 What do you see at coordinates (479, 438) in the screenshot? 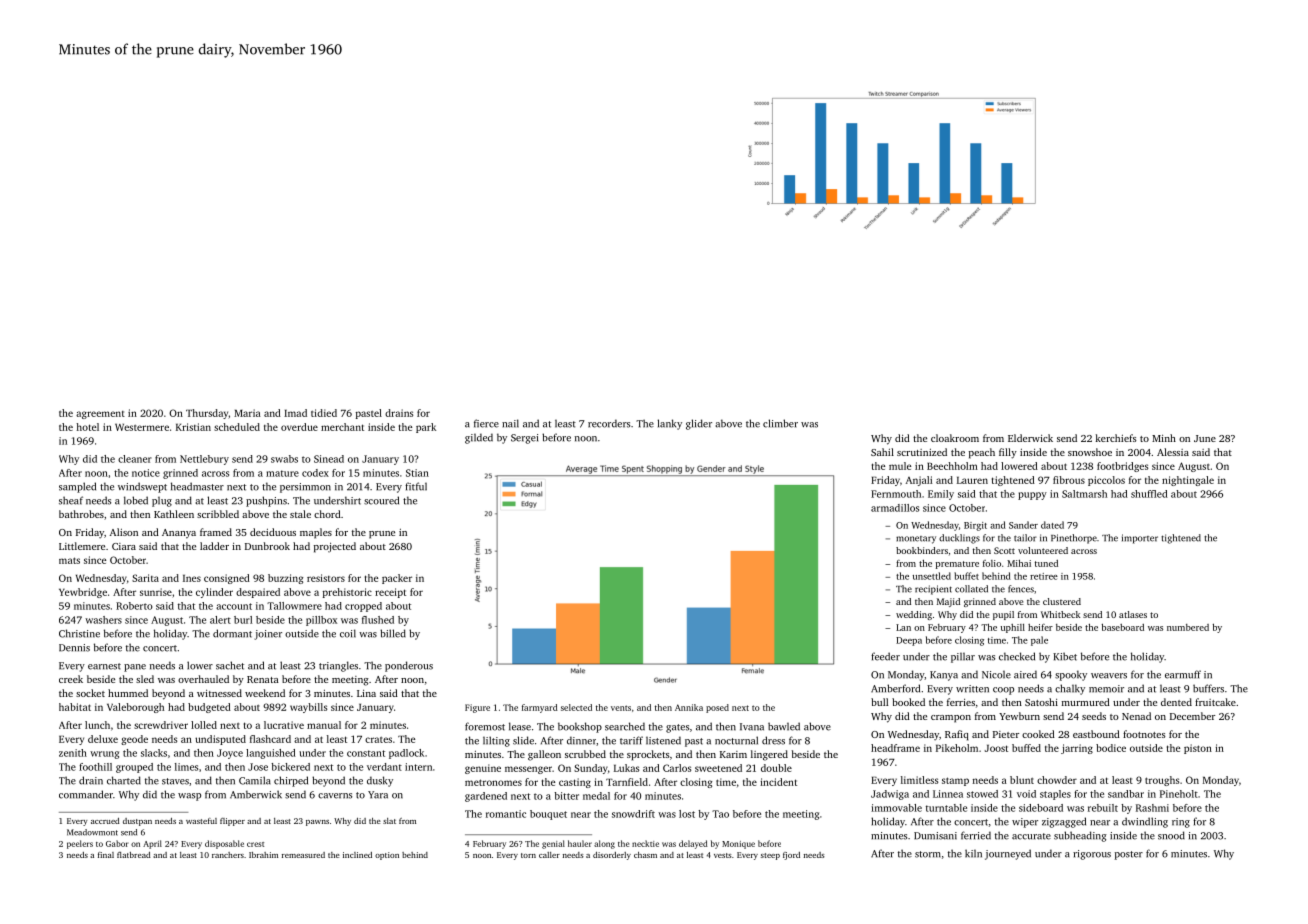
I see `gilded` at bounding box center [479, 438].
